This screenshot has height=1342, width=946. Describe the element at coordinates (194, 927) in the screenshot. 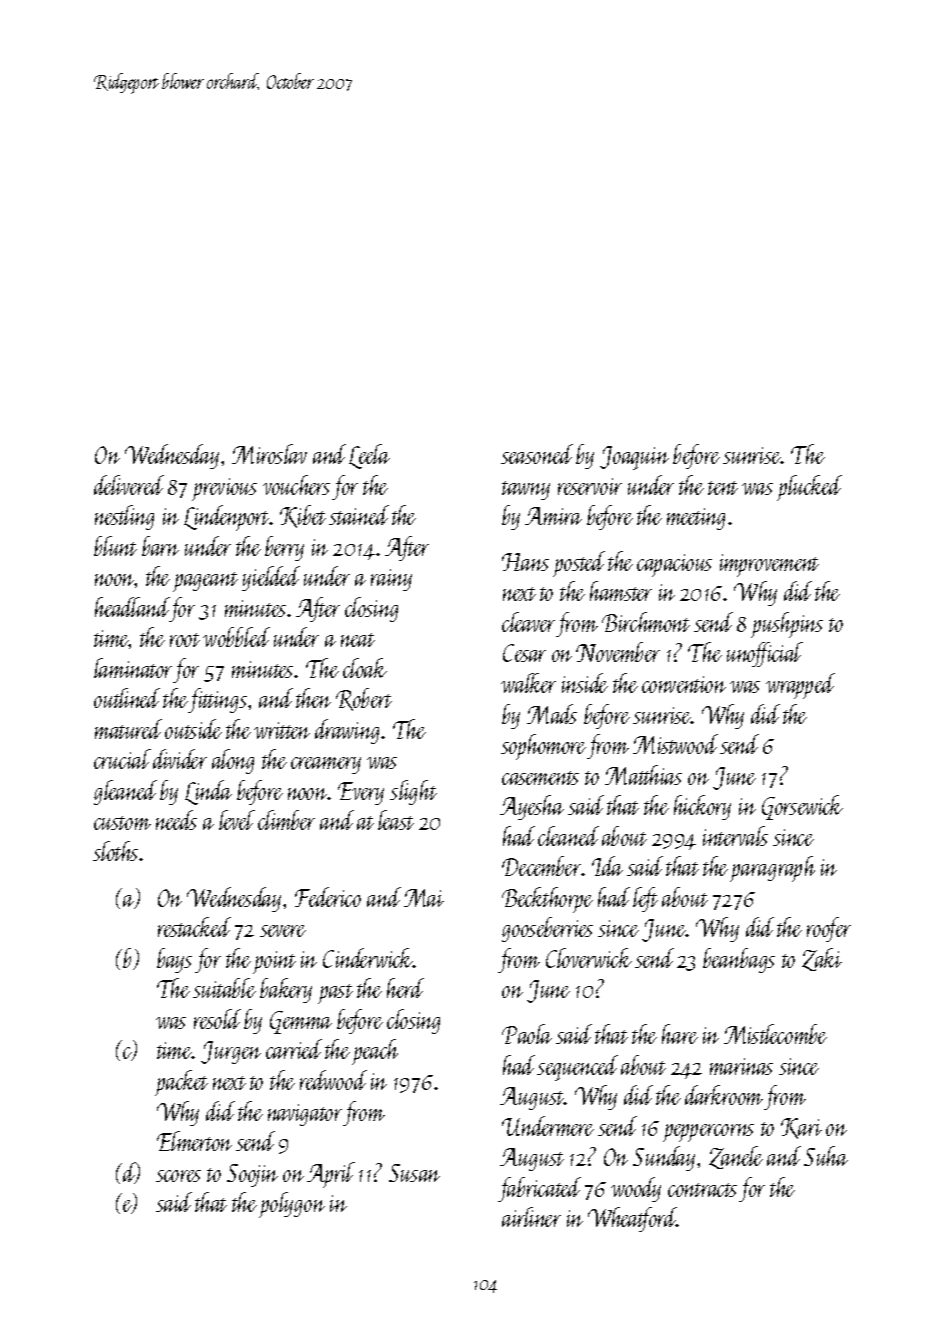

I see `restacked` at that location.
